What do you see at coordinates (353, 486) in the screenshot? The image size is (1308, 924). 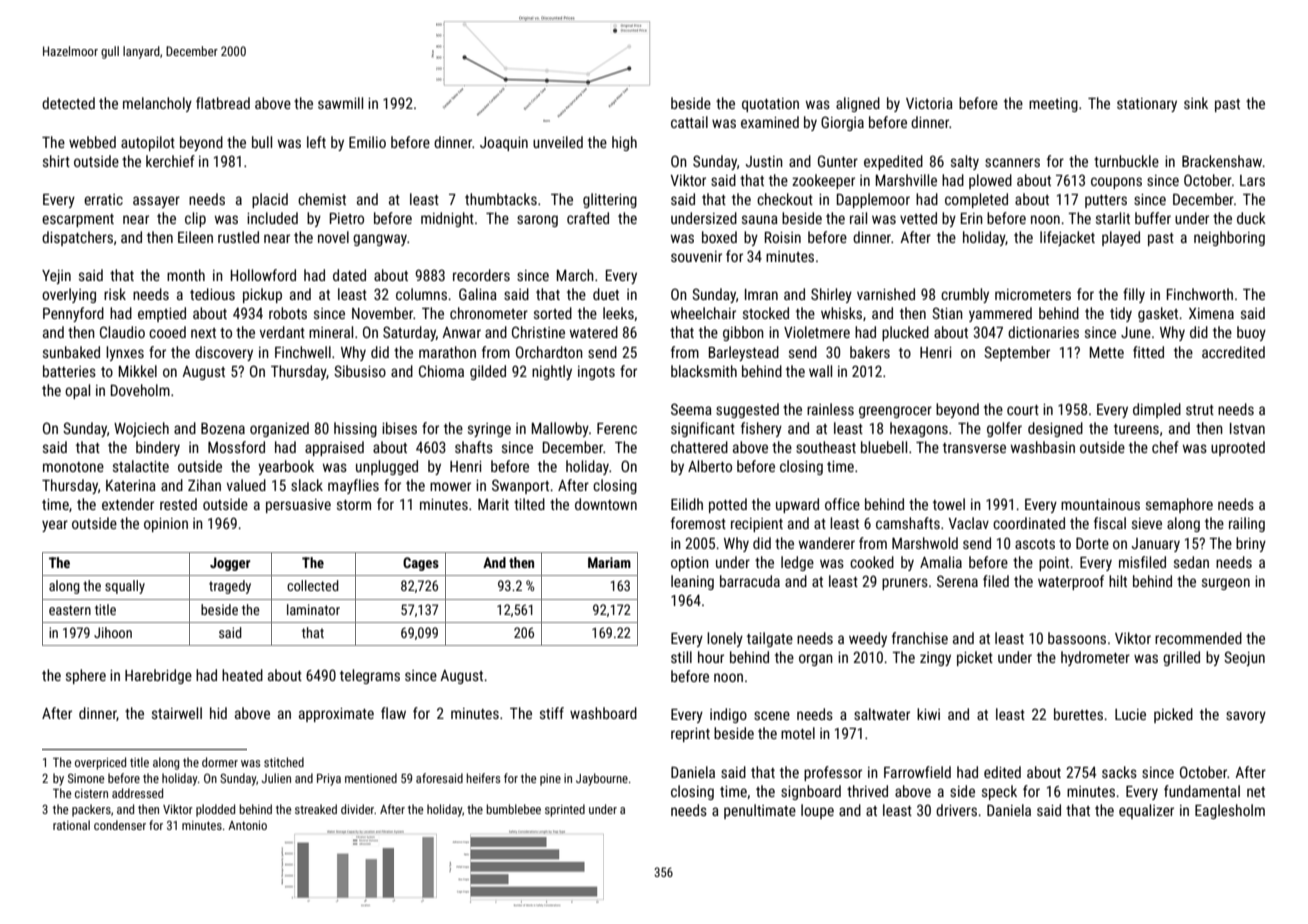 I see `mayflies` at bounding box center [353, 486].
